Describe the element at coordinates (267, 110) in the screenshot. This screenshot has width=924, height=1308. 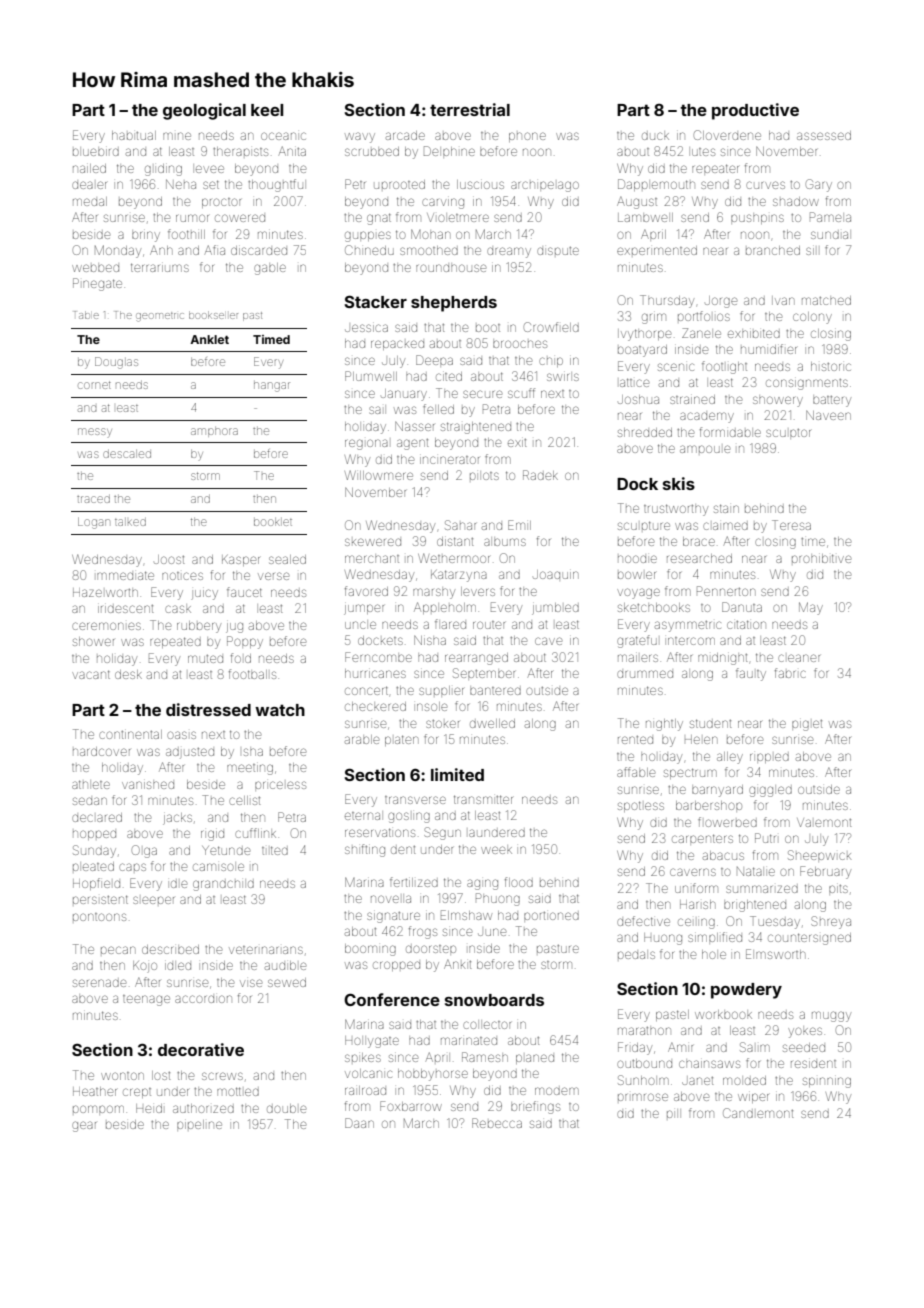
I see `keel` at that location.
